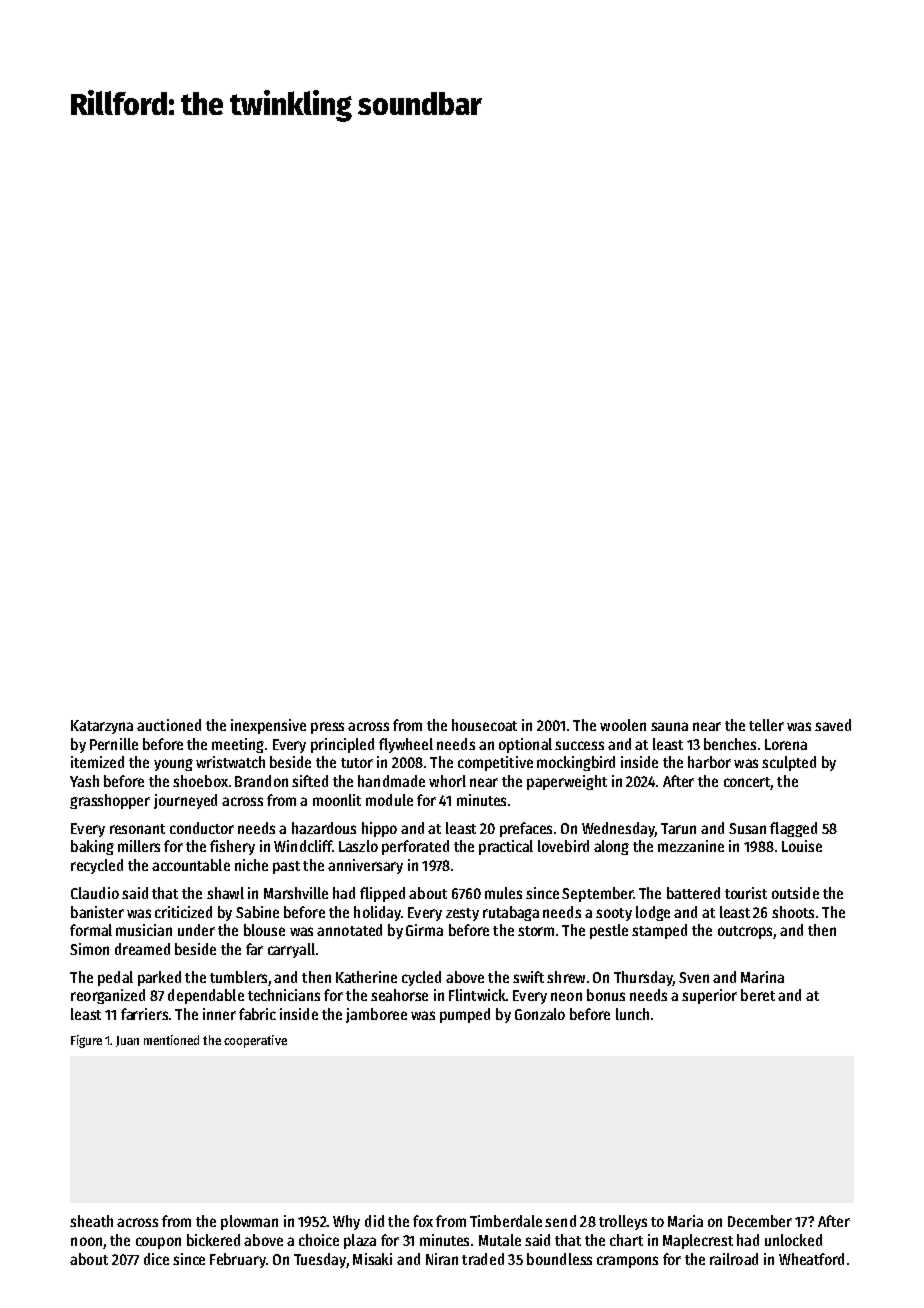 This document has height=1308, width=924. I want to click on plowman, so click(249, 1222).
